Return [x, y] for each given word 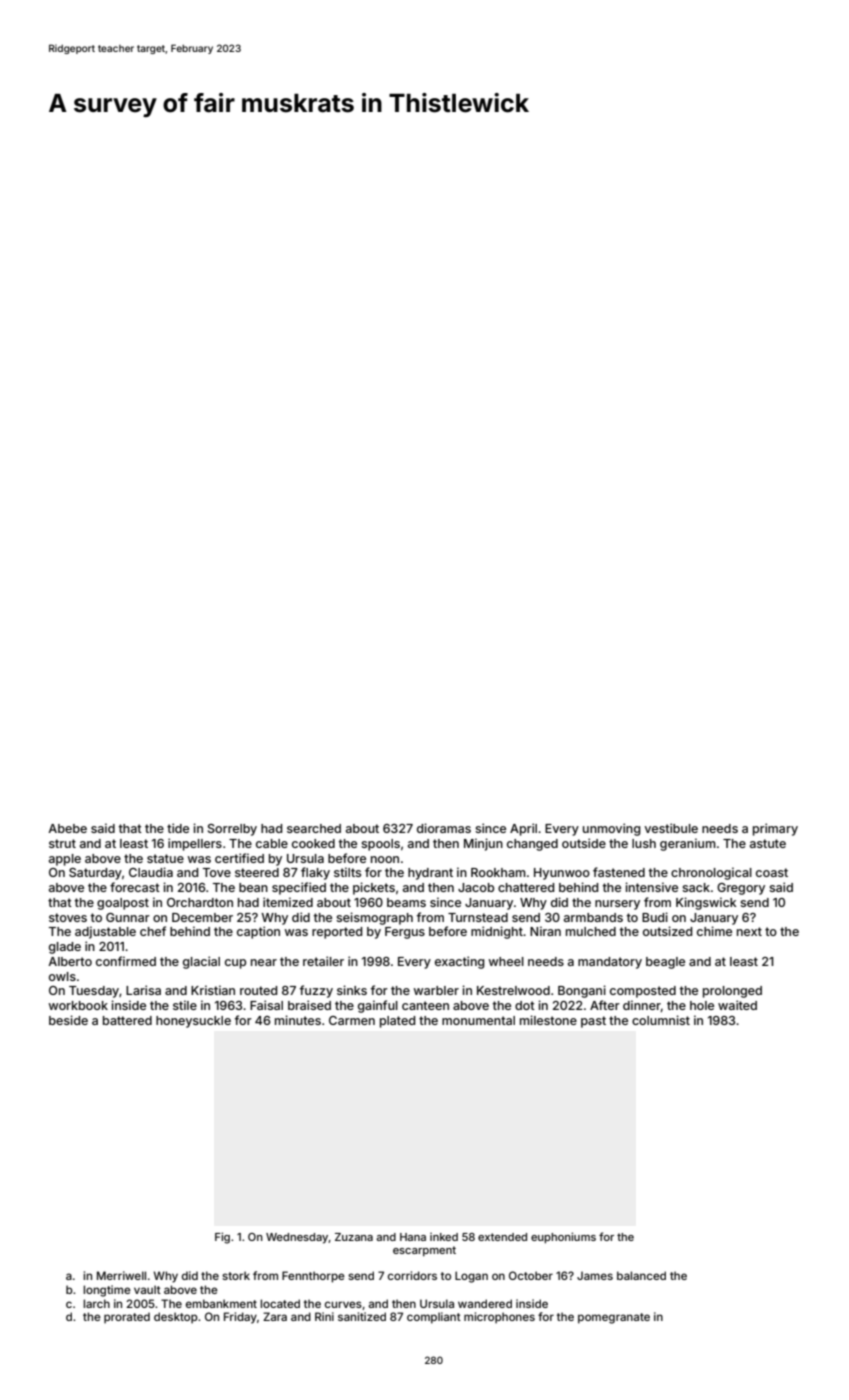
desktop [176, 1318]
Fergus [405, 933]
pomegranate [614, 1318]
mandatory [610, 963]
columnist [661, 1020]
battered [127, 1020]
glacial [201, 962]
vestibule [671, 828]
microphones [499, 1318]
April [523, 829]
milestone [548, 1020]
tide [178, 828]
